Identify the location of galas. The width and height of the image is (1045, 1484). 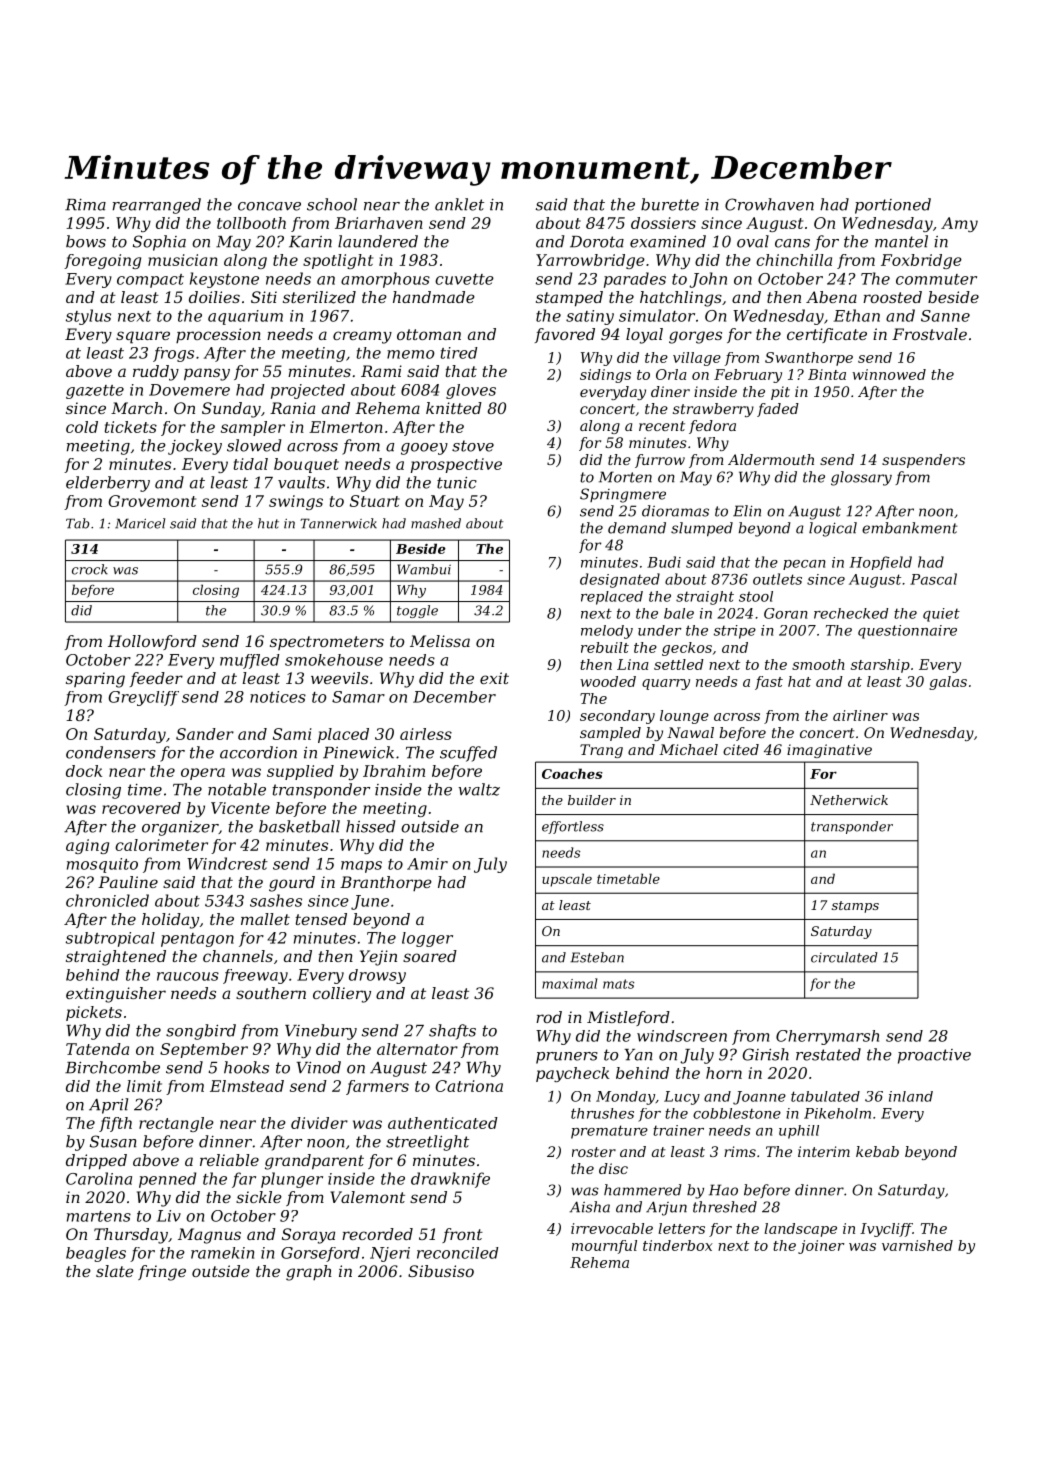
(948, 683).
